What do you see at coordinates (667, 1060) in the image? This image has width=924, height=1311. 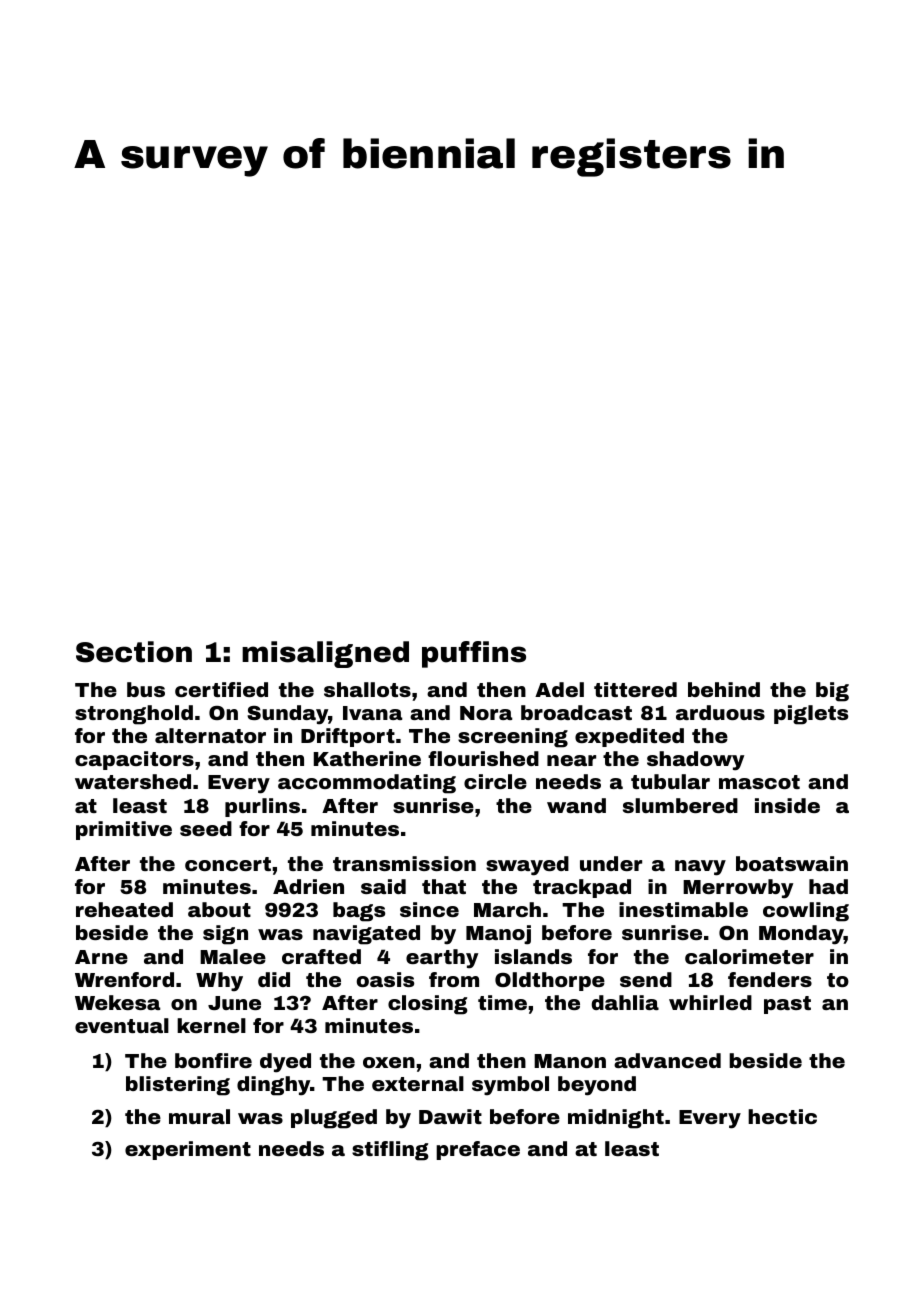 I see `advanced` at bounding box center [667, 1060].
